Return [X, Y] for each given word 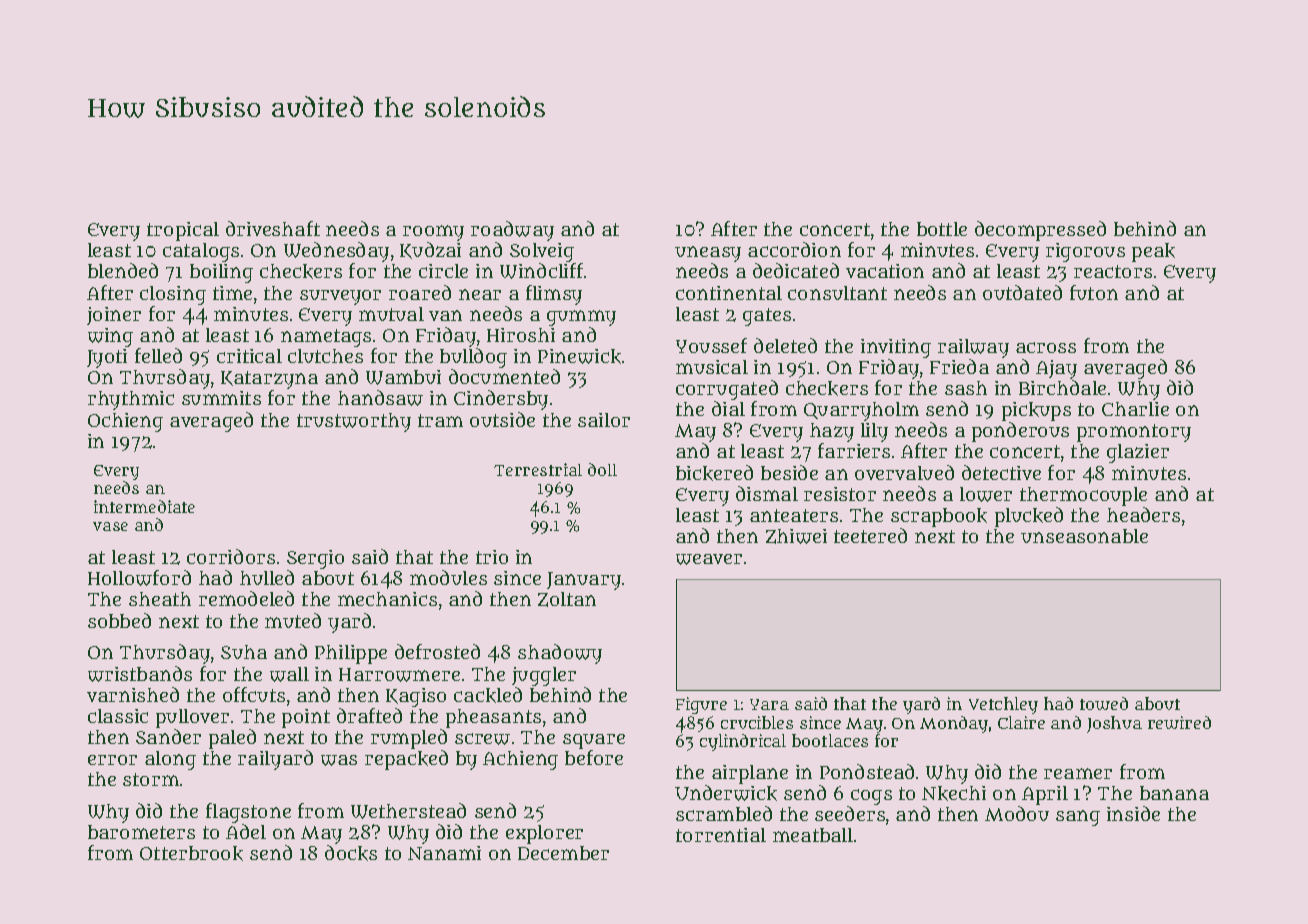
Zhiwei [796, 536]
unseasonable [1084, 536]
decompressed [1040, 231]
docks [351, 853]
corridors [231, 556]
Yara [769, 704]
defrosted [437, 651]
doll [602, 469]
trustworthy [354, 422]
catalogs [201, 252]
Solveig [542, 252]
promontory [1134, 433]
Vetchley [1003, 705]
